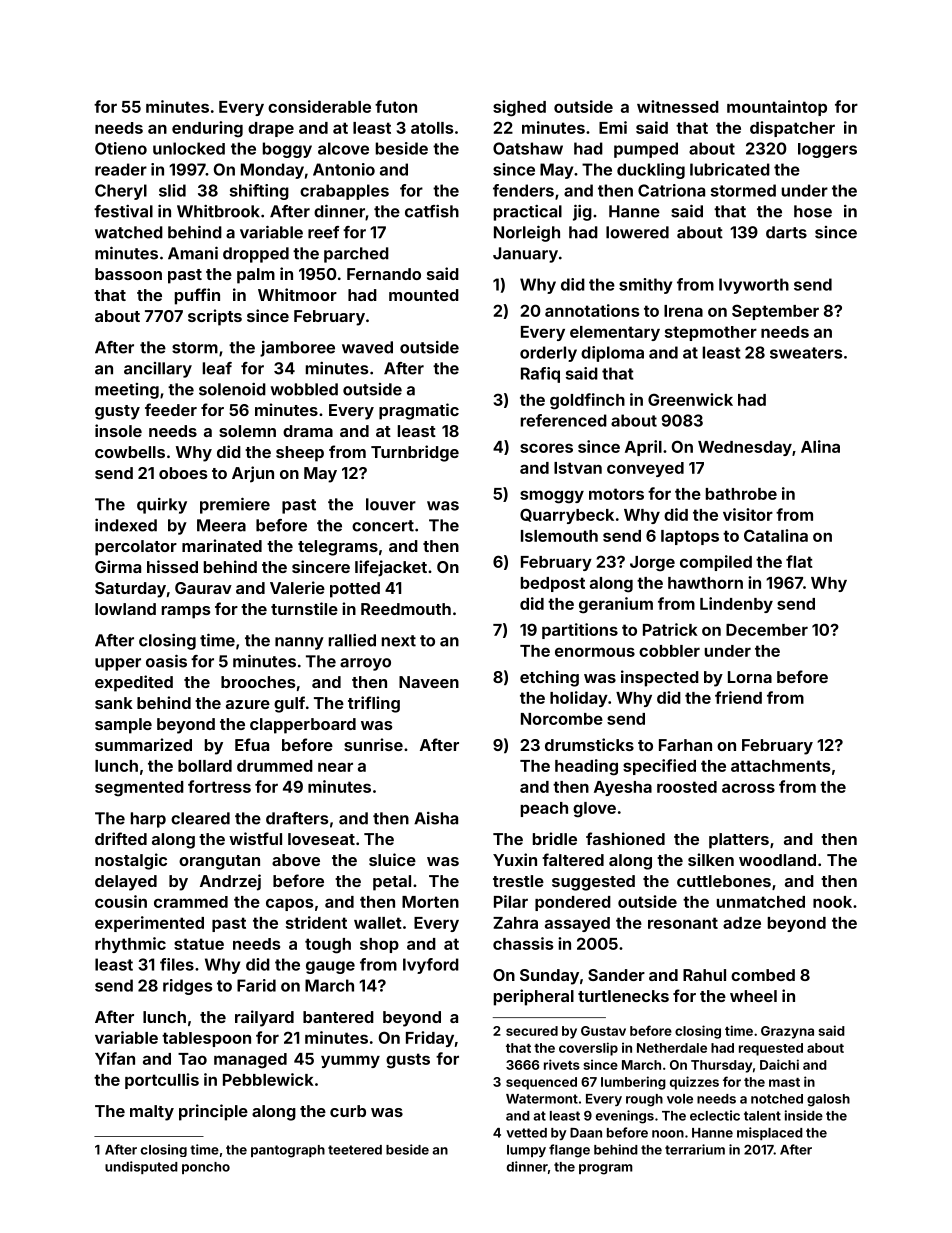  Describe the element at coordinates (750, 677) in the screenshot. I see `Lorna` at that location.
